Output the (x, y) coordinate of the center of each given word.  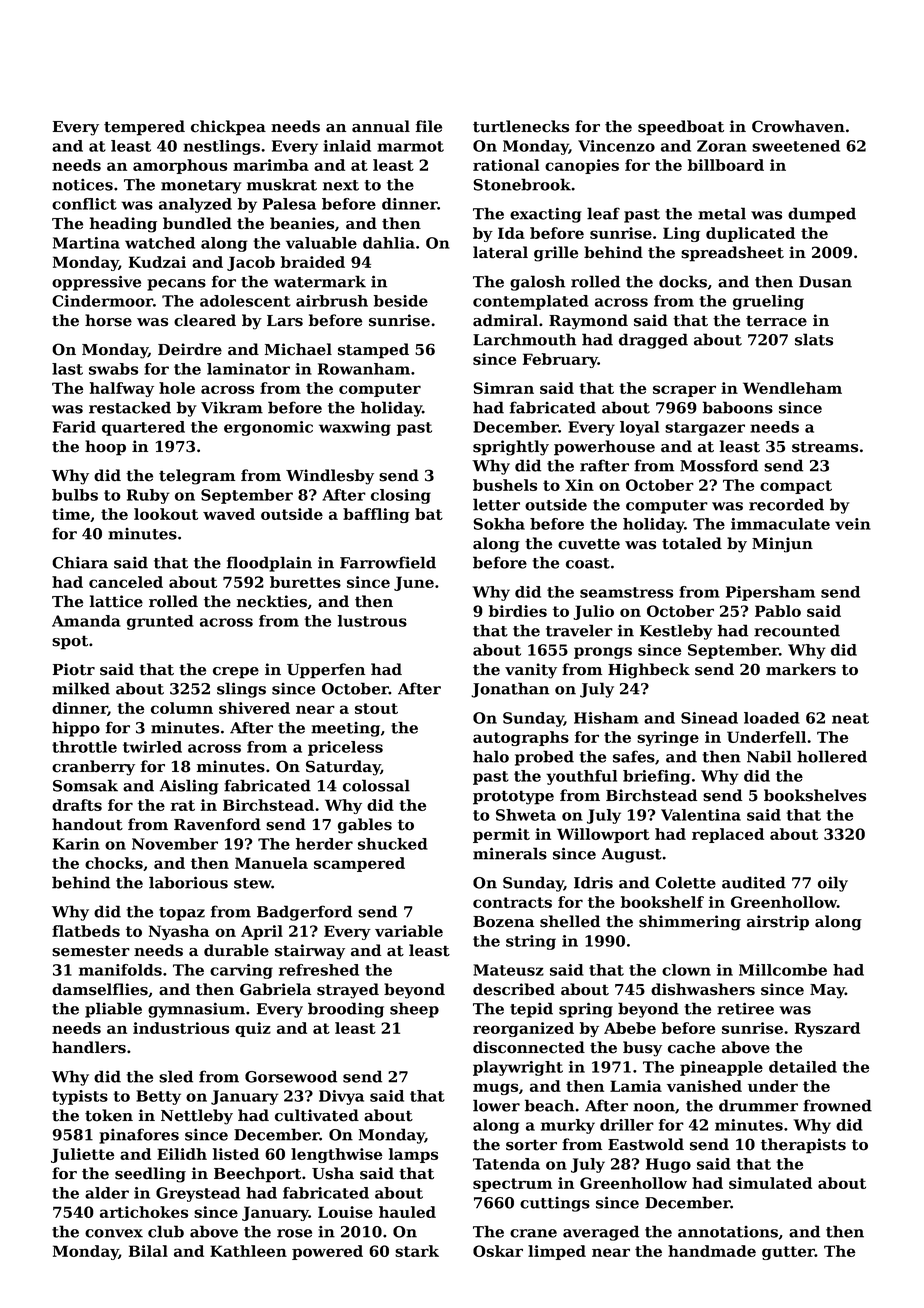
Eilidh (182, 1154)
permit (501, 835)
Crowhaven (798, 126)
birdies (518, 611)
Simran (503, 388)
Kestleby (676, 632)
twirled (152, 747)
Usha (333, 1173)
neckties (272, 601)
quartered (143, 428)
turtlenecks (521, 126)
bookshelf (662, 902)
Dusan (825, 282)
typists (80, 1097)
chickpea (228, 128)
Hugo (668, 1165)
